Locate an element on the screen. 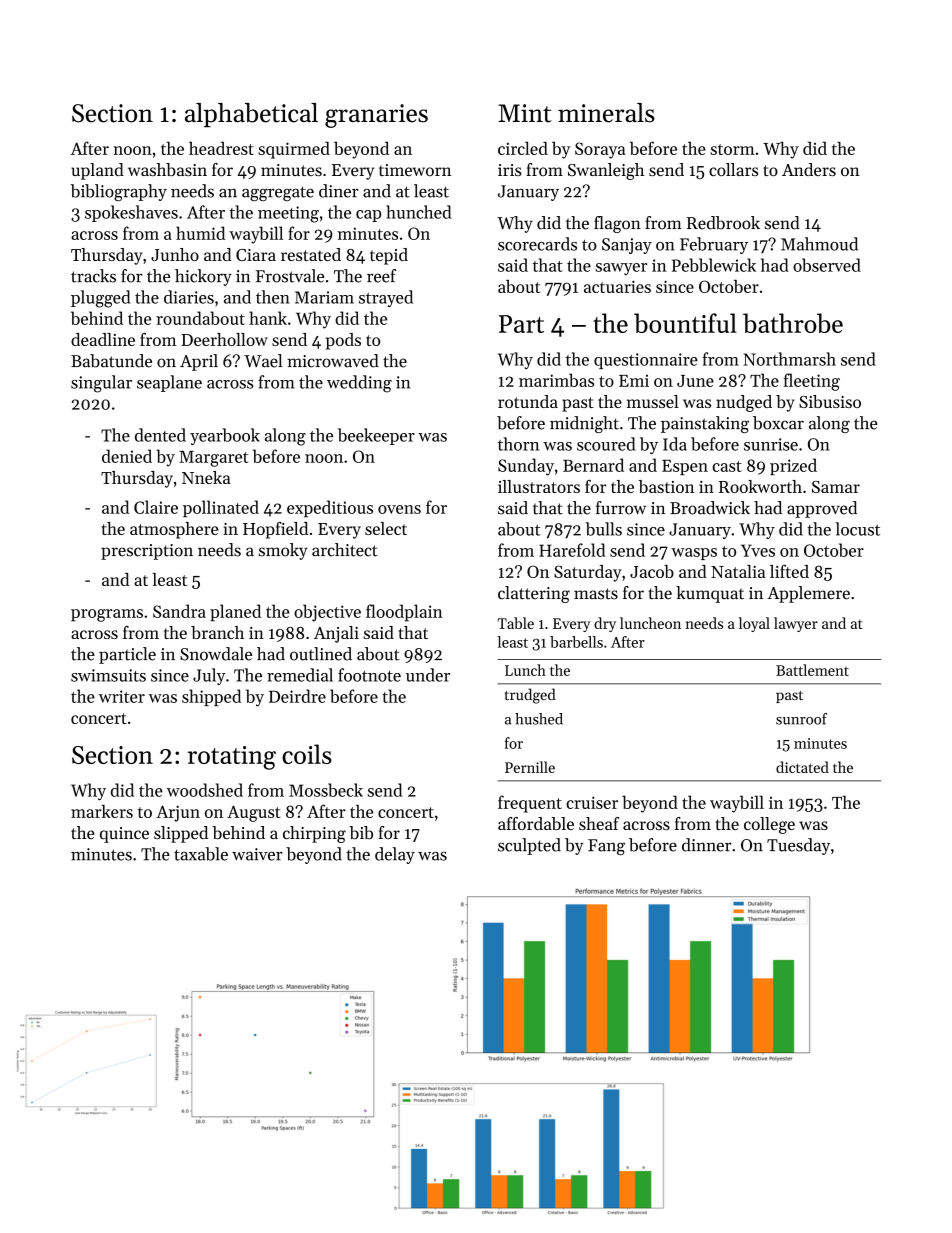  delay is located at coordinates (395, 855).
